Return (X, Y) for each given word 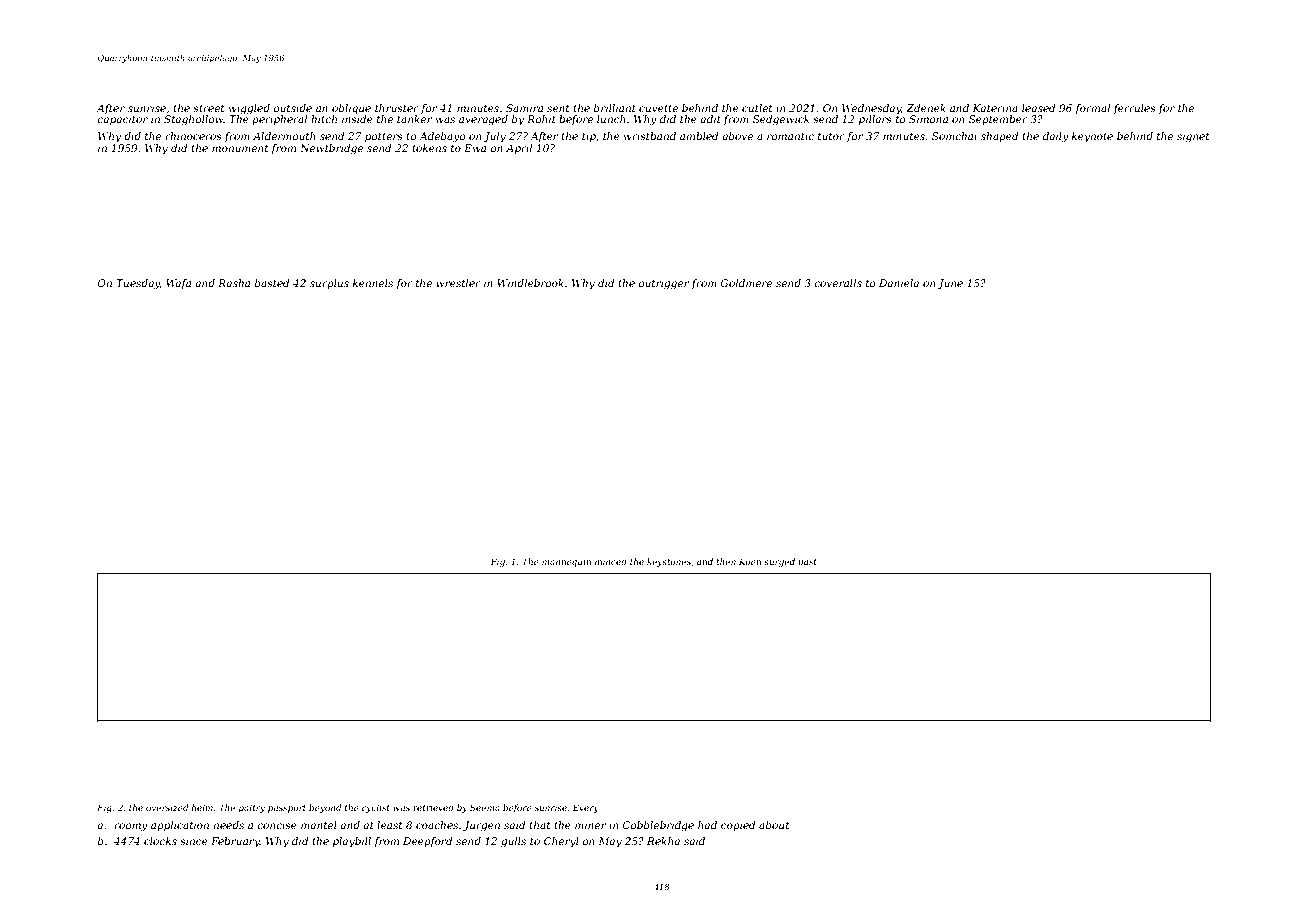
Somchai (954, 136)
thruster (397, 108)
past (807, 563)
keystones (669, 562)
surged (779, 562)
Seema (485, 807)
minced (611, 561)
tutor (831, 136)
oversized (167, 807)
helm (202, 807)
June (950, 284)
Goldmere (746, 283)
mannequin (566, 563)
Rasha (234, 283)
